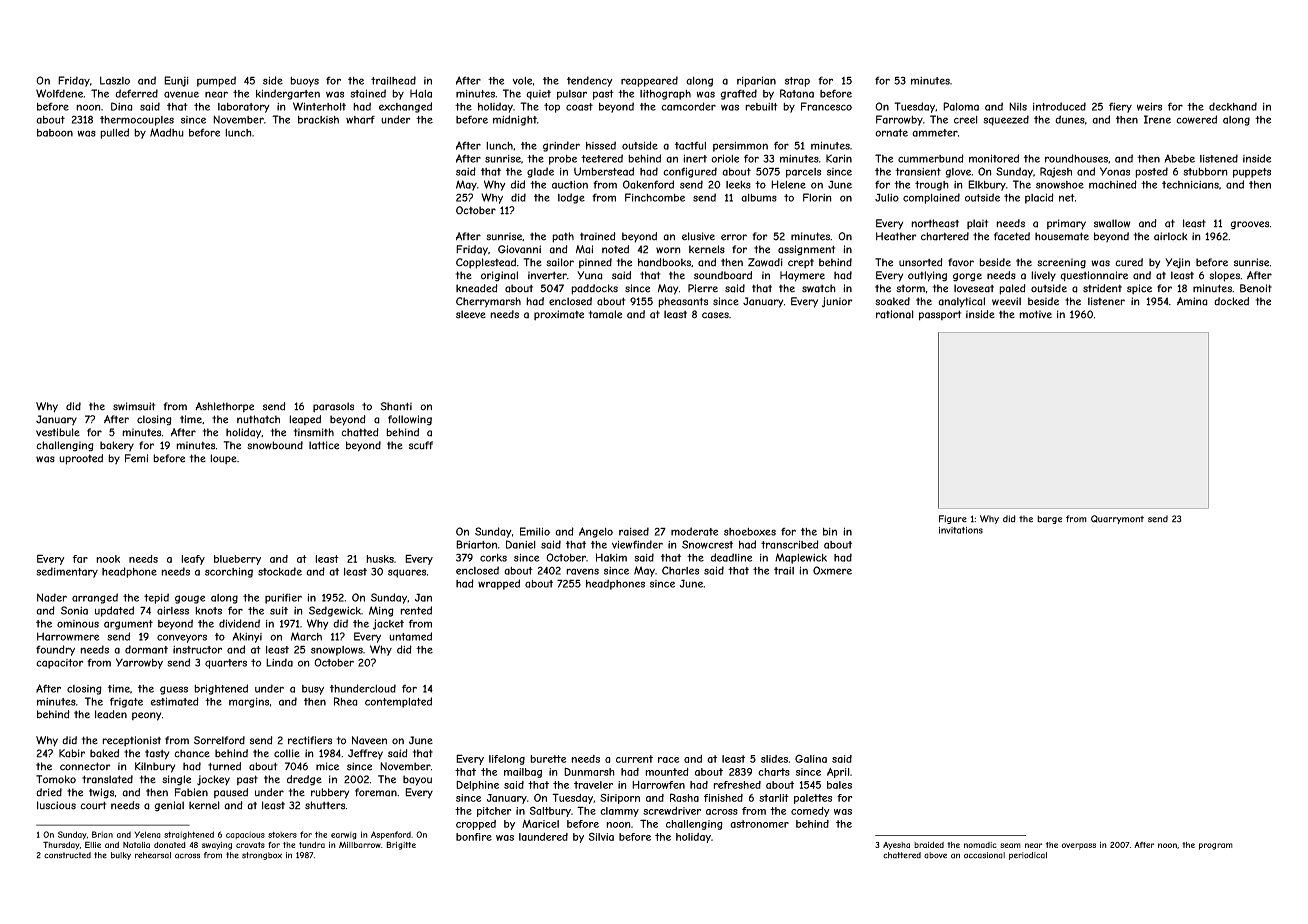 Image resolution: width=1308 pixels, height=924 pixels. What do you see at coordinates (961, 530) in the image?
I see `invitations` at bounding box center [961, 530].
